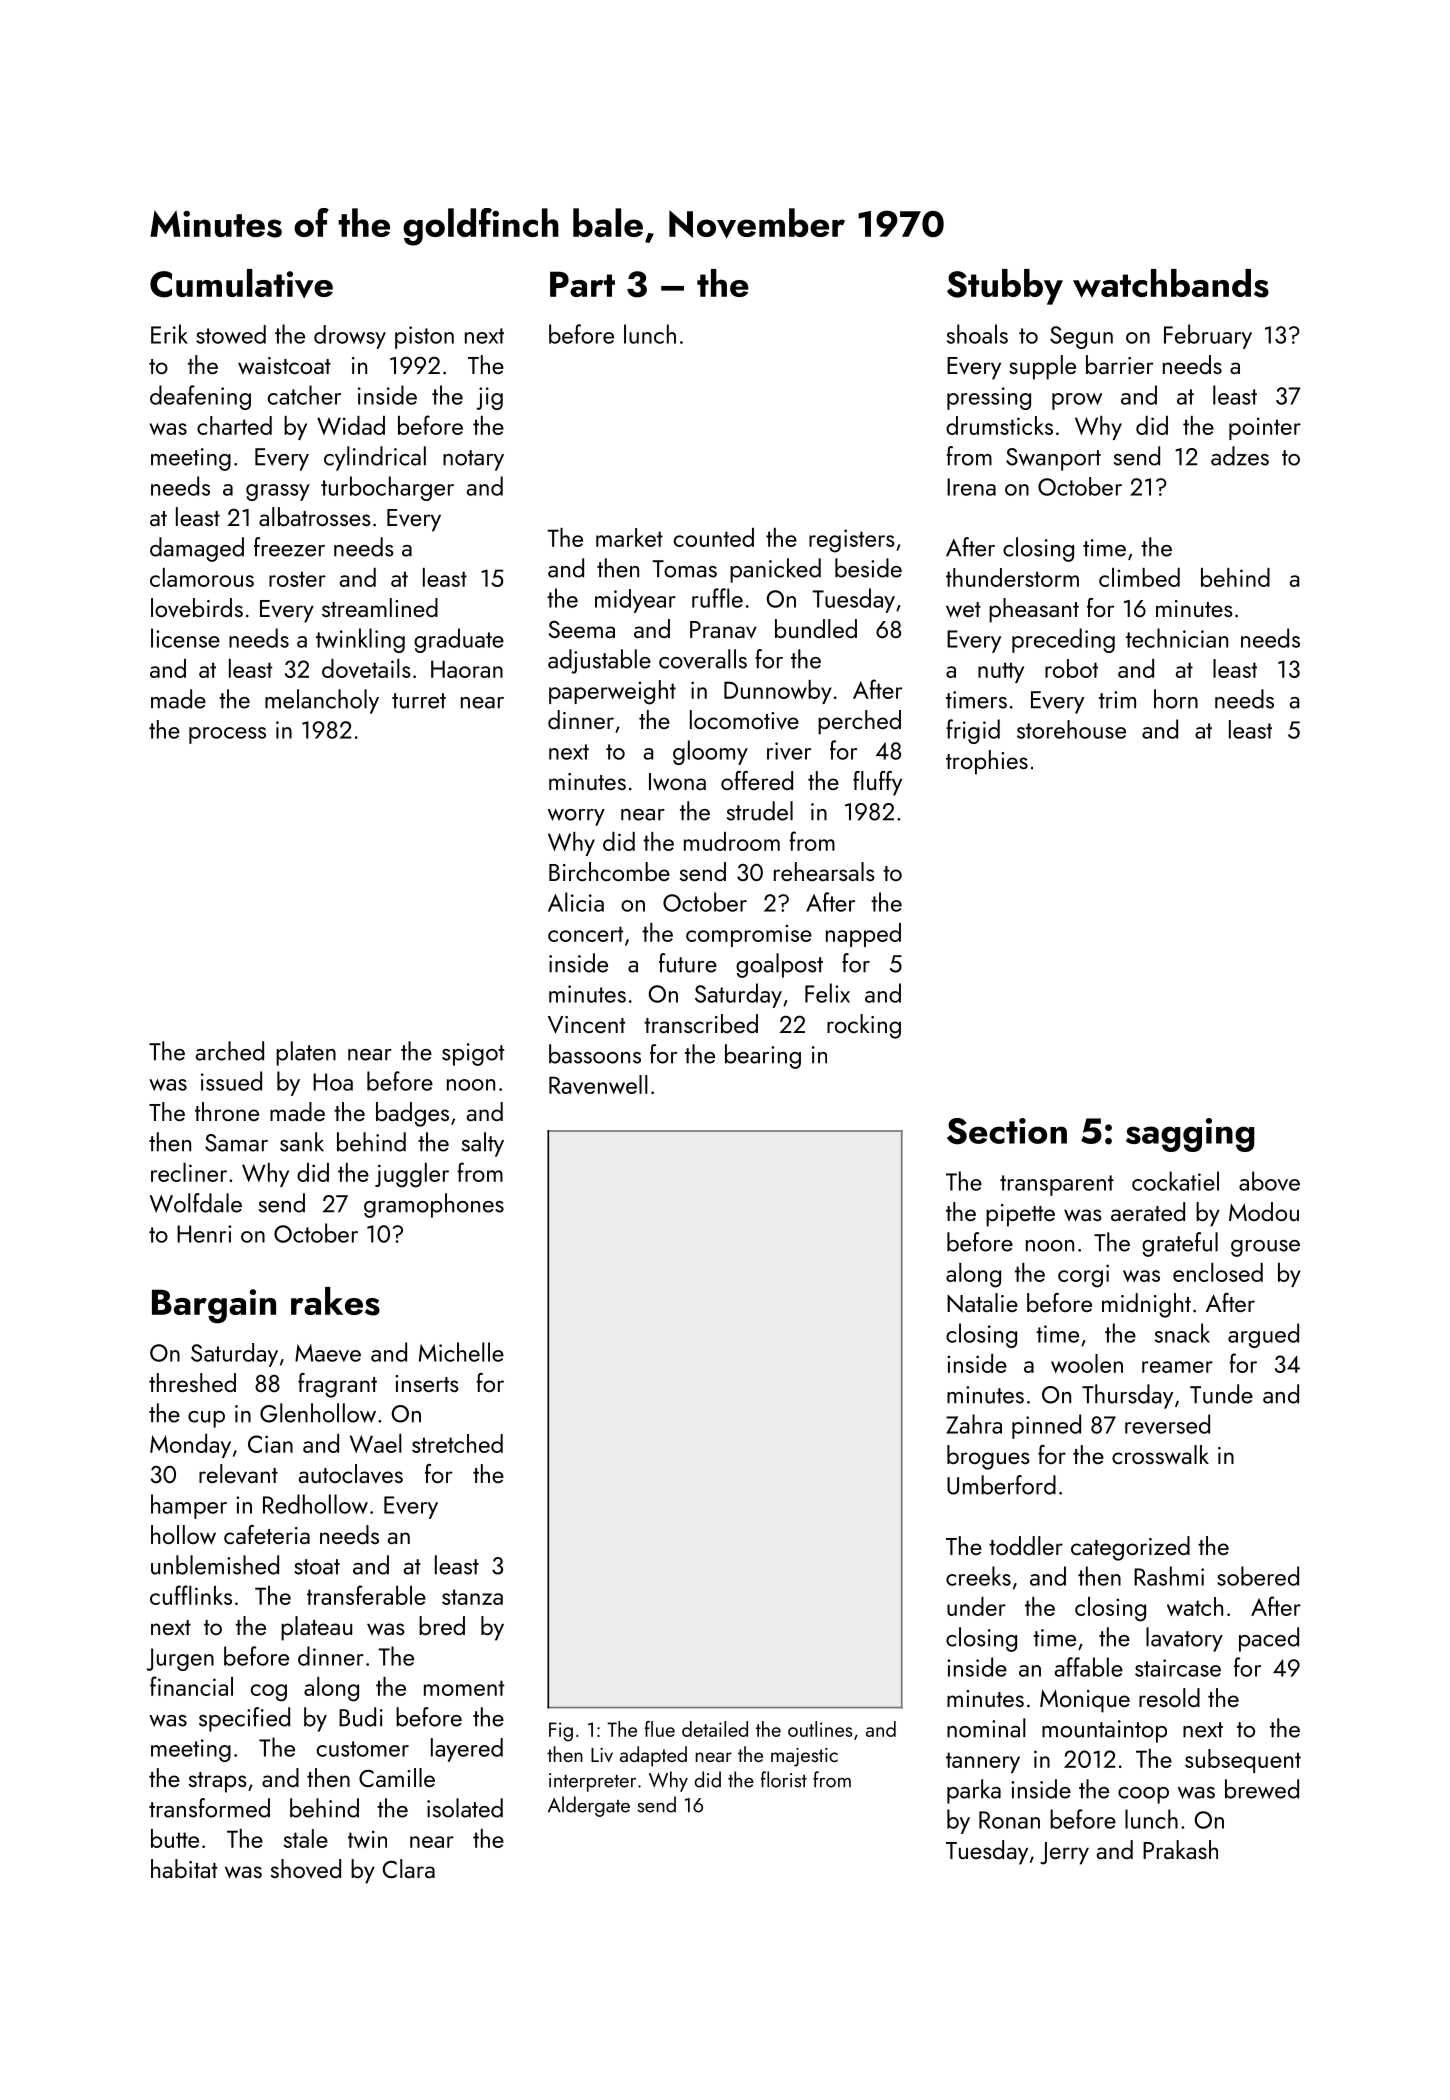 The width and height of the page is (1450, 2100). What do you see at coordinates (169, 334) in the page?
I see `Erik` at bounding box center [169, 334].
